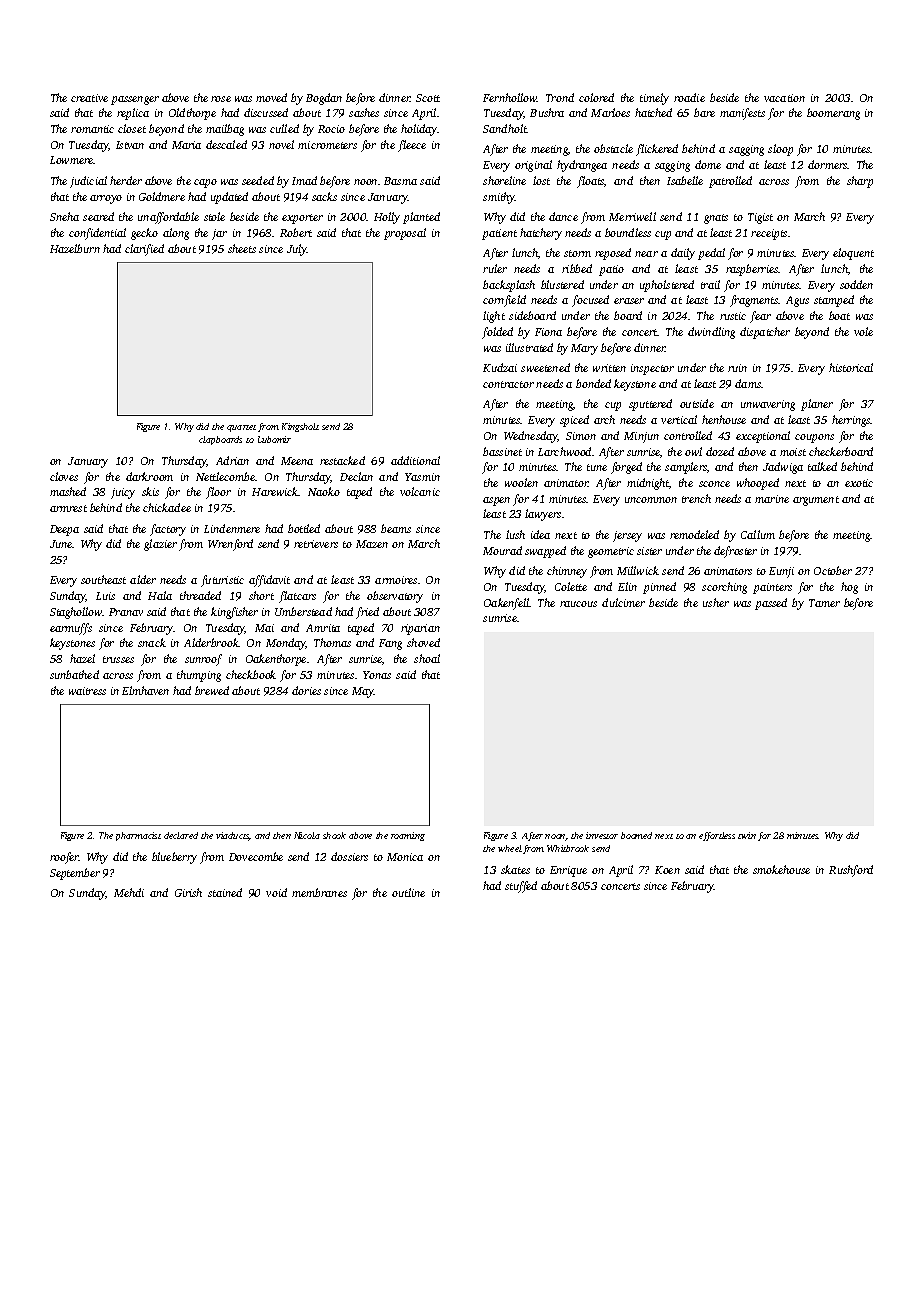  I want to click on roadie, so click(689, 97).
